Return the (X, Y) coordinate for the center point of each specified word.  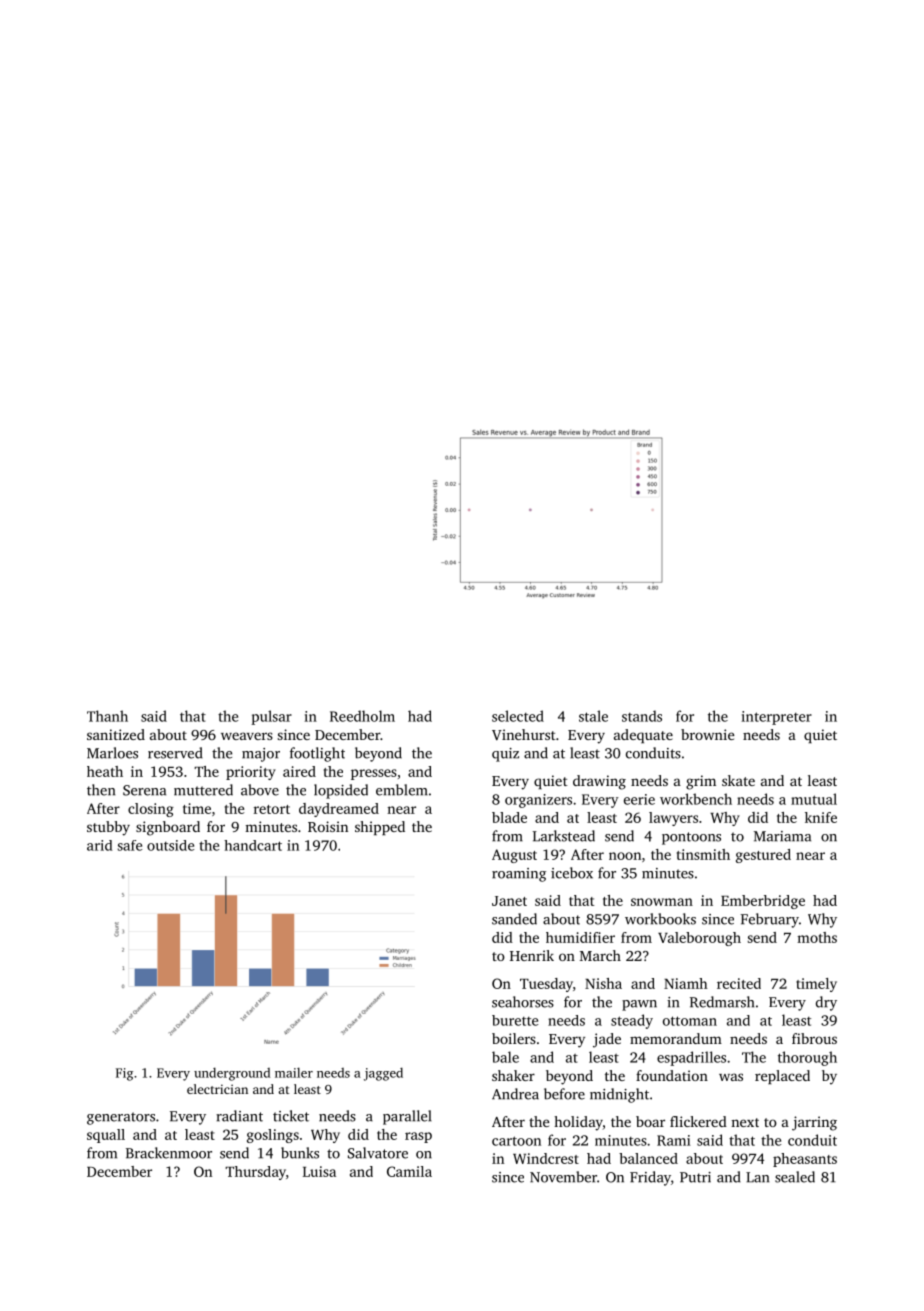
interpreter (777, 718)
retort (272, 809)
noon (625, 856)
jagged (383, 1074)
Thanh (107, 716)
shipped (380, 828)
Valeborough (699, 939)
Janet (509, 901)
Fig (124, 1074)
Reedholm (362, 716)
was (731, 1077)
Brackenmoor (169, 1153)
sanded (514, 919)
